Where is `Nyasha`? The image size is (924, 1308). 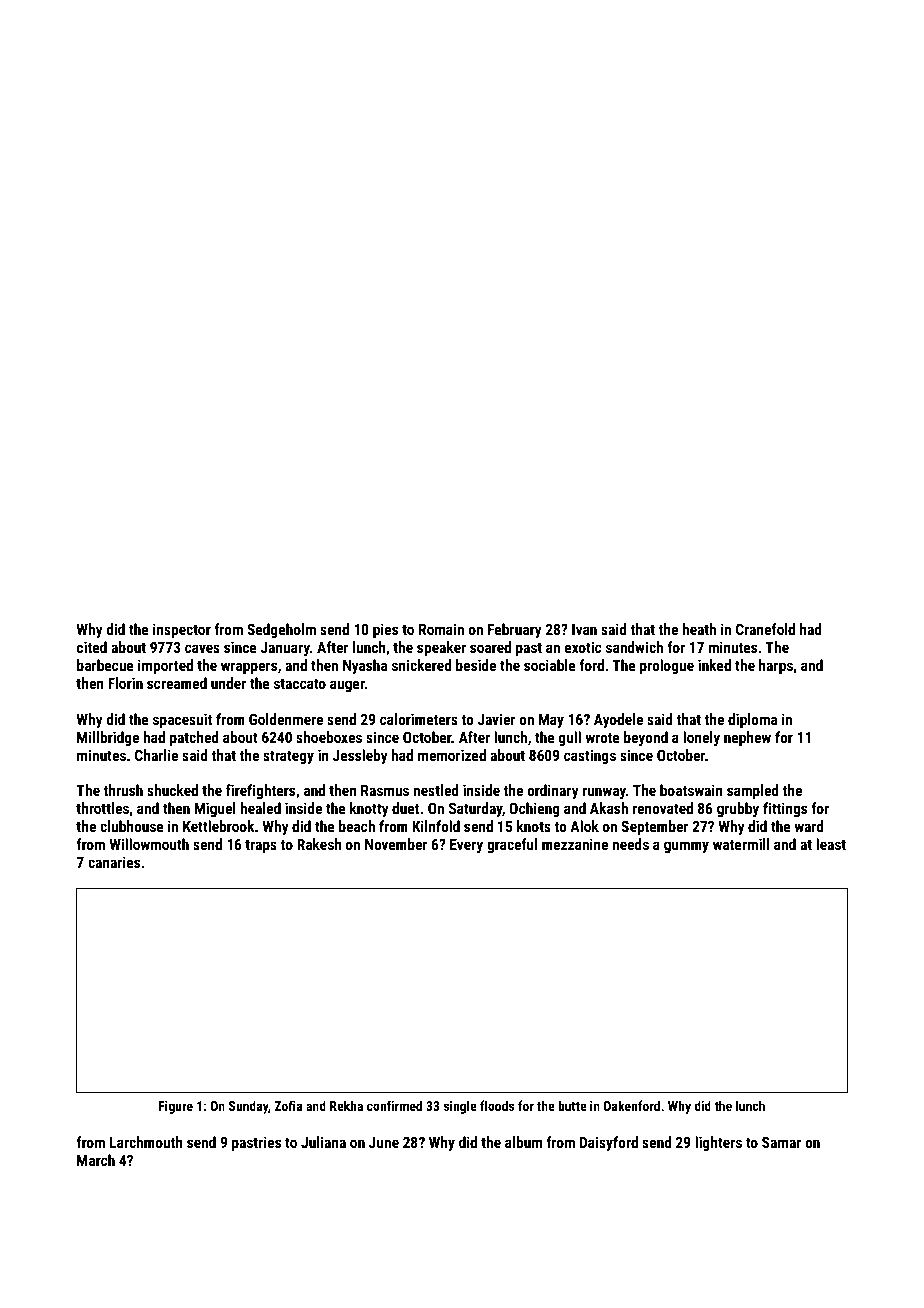 Nyasha is located at coordinates (365, 666).
